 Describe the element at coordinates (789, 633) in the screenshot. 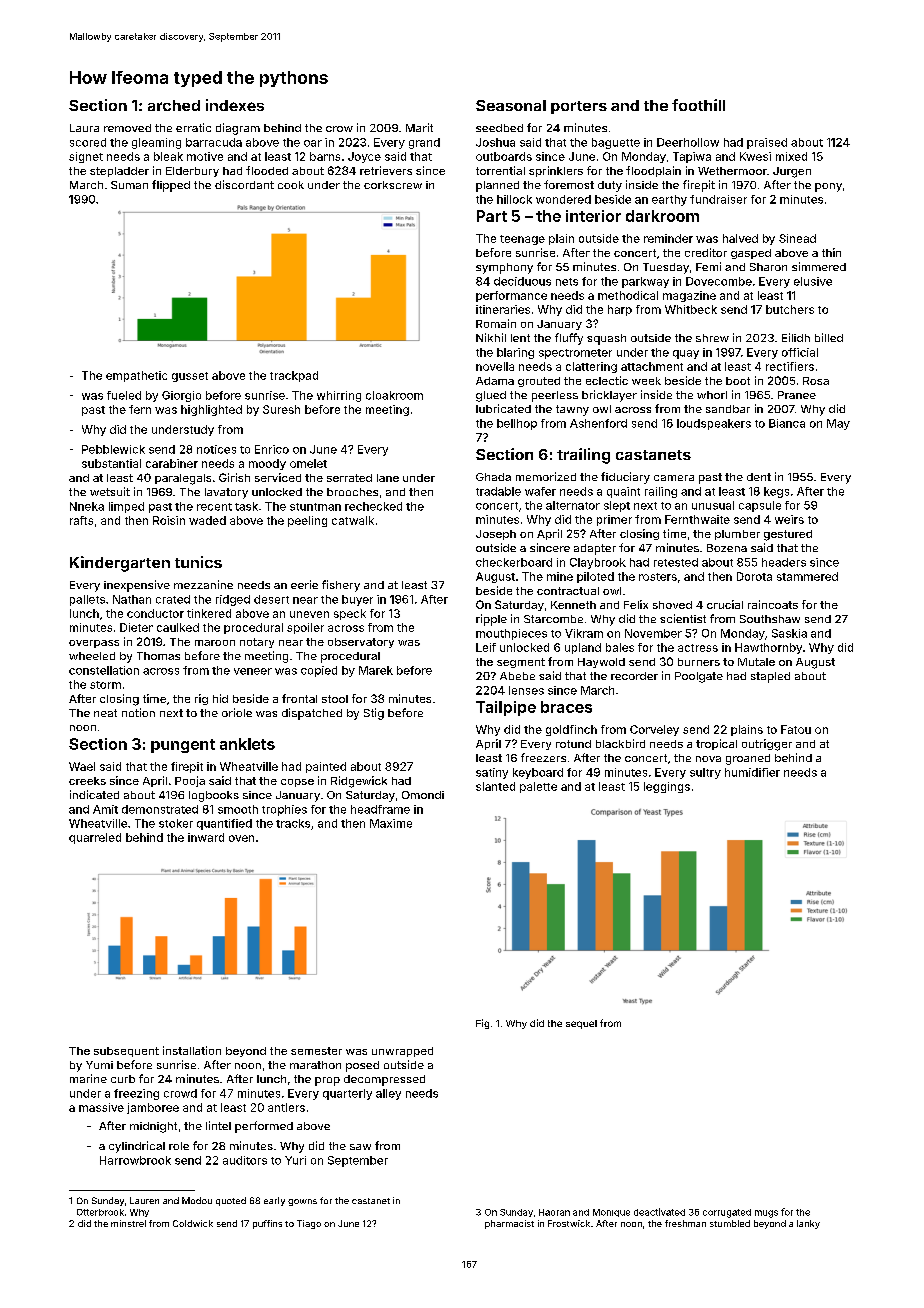

I see `Saskia` at that location.
